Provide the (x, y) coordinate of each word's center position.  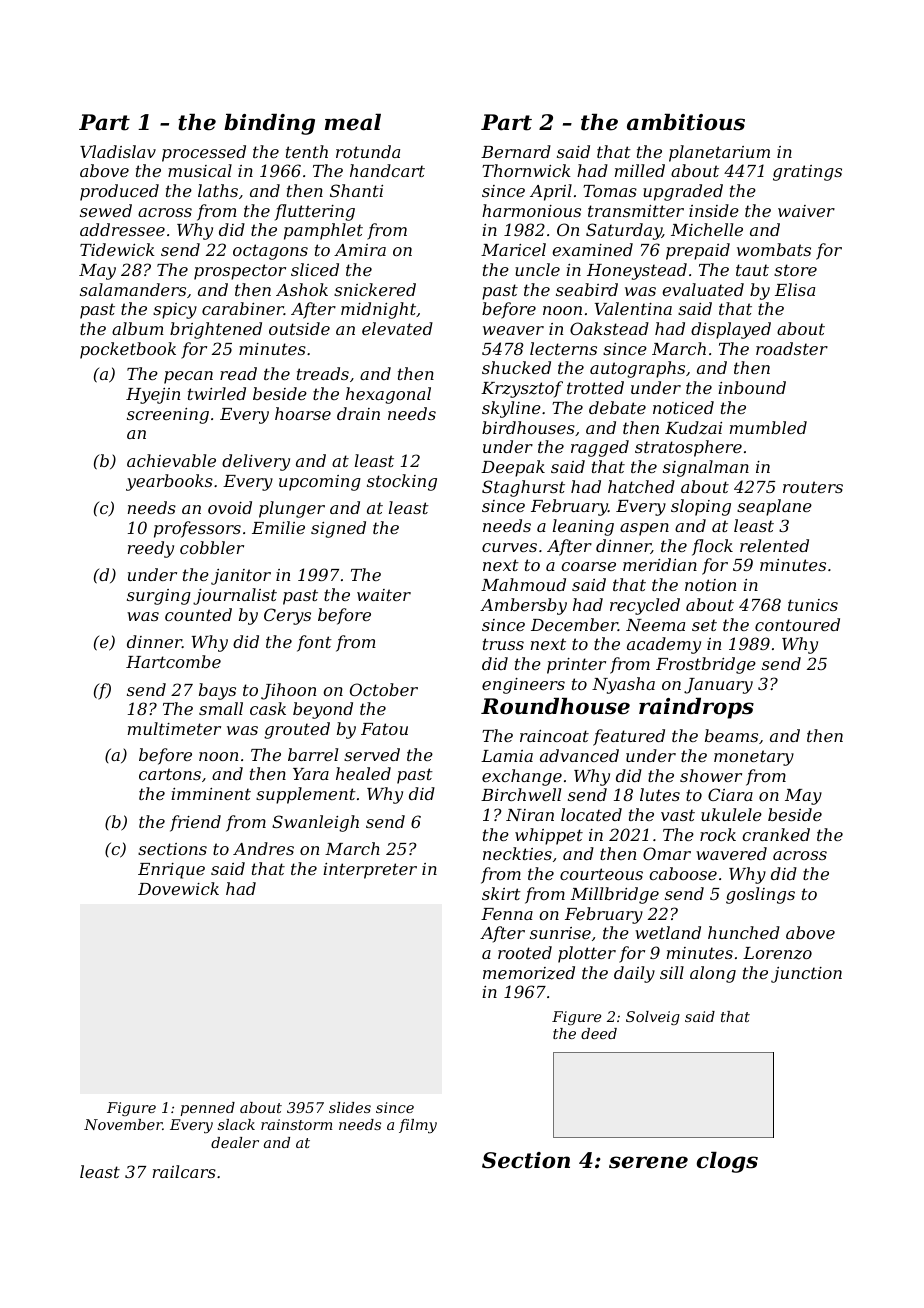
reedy (151, 549)
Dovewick (178, 888)
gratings (807, 173)
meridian (660, 564)
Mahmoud (523, 584)
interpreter (370, 871)
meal (353, 122)
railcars (184, 1171)
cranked (776, 834)
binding (269, 124)
